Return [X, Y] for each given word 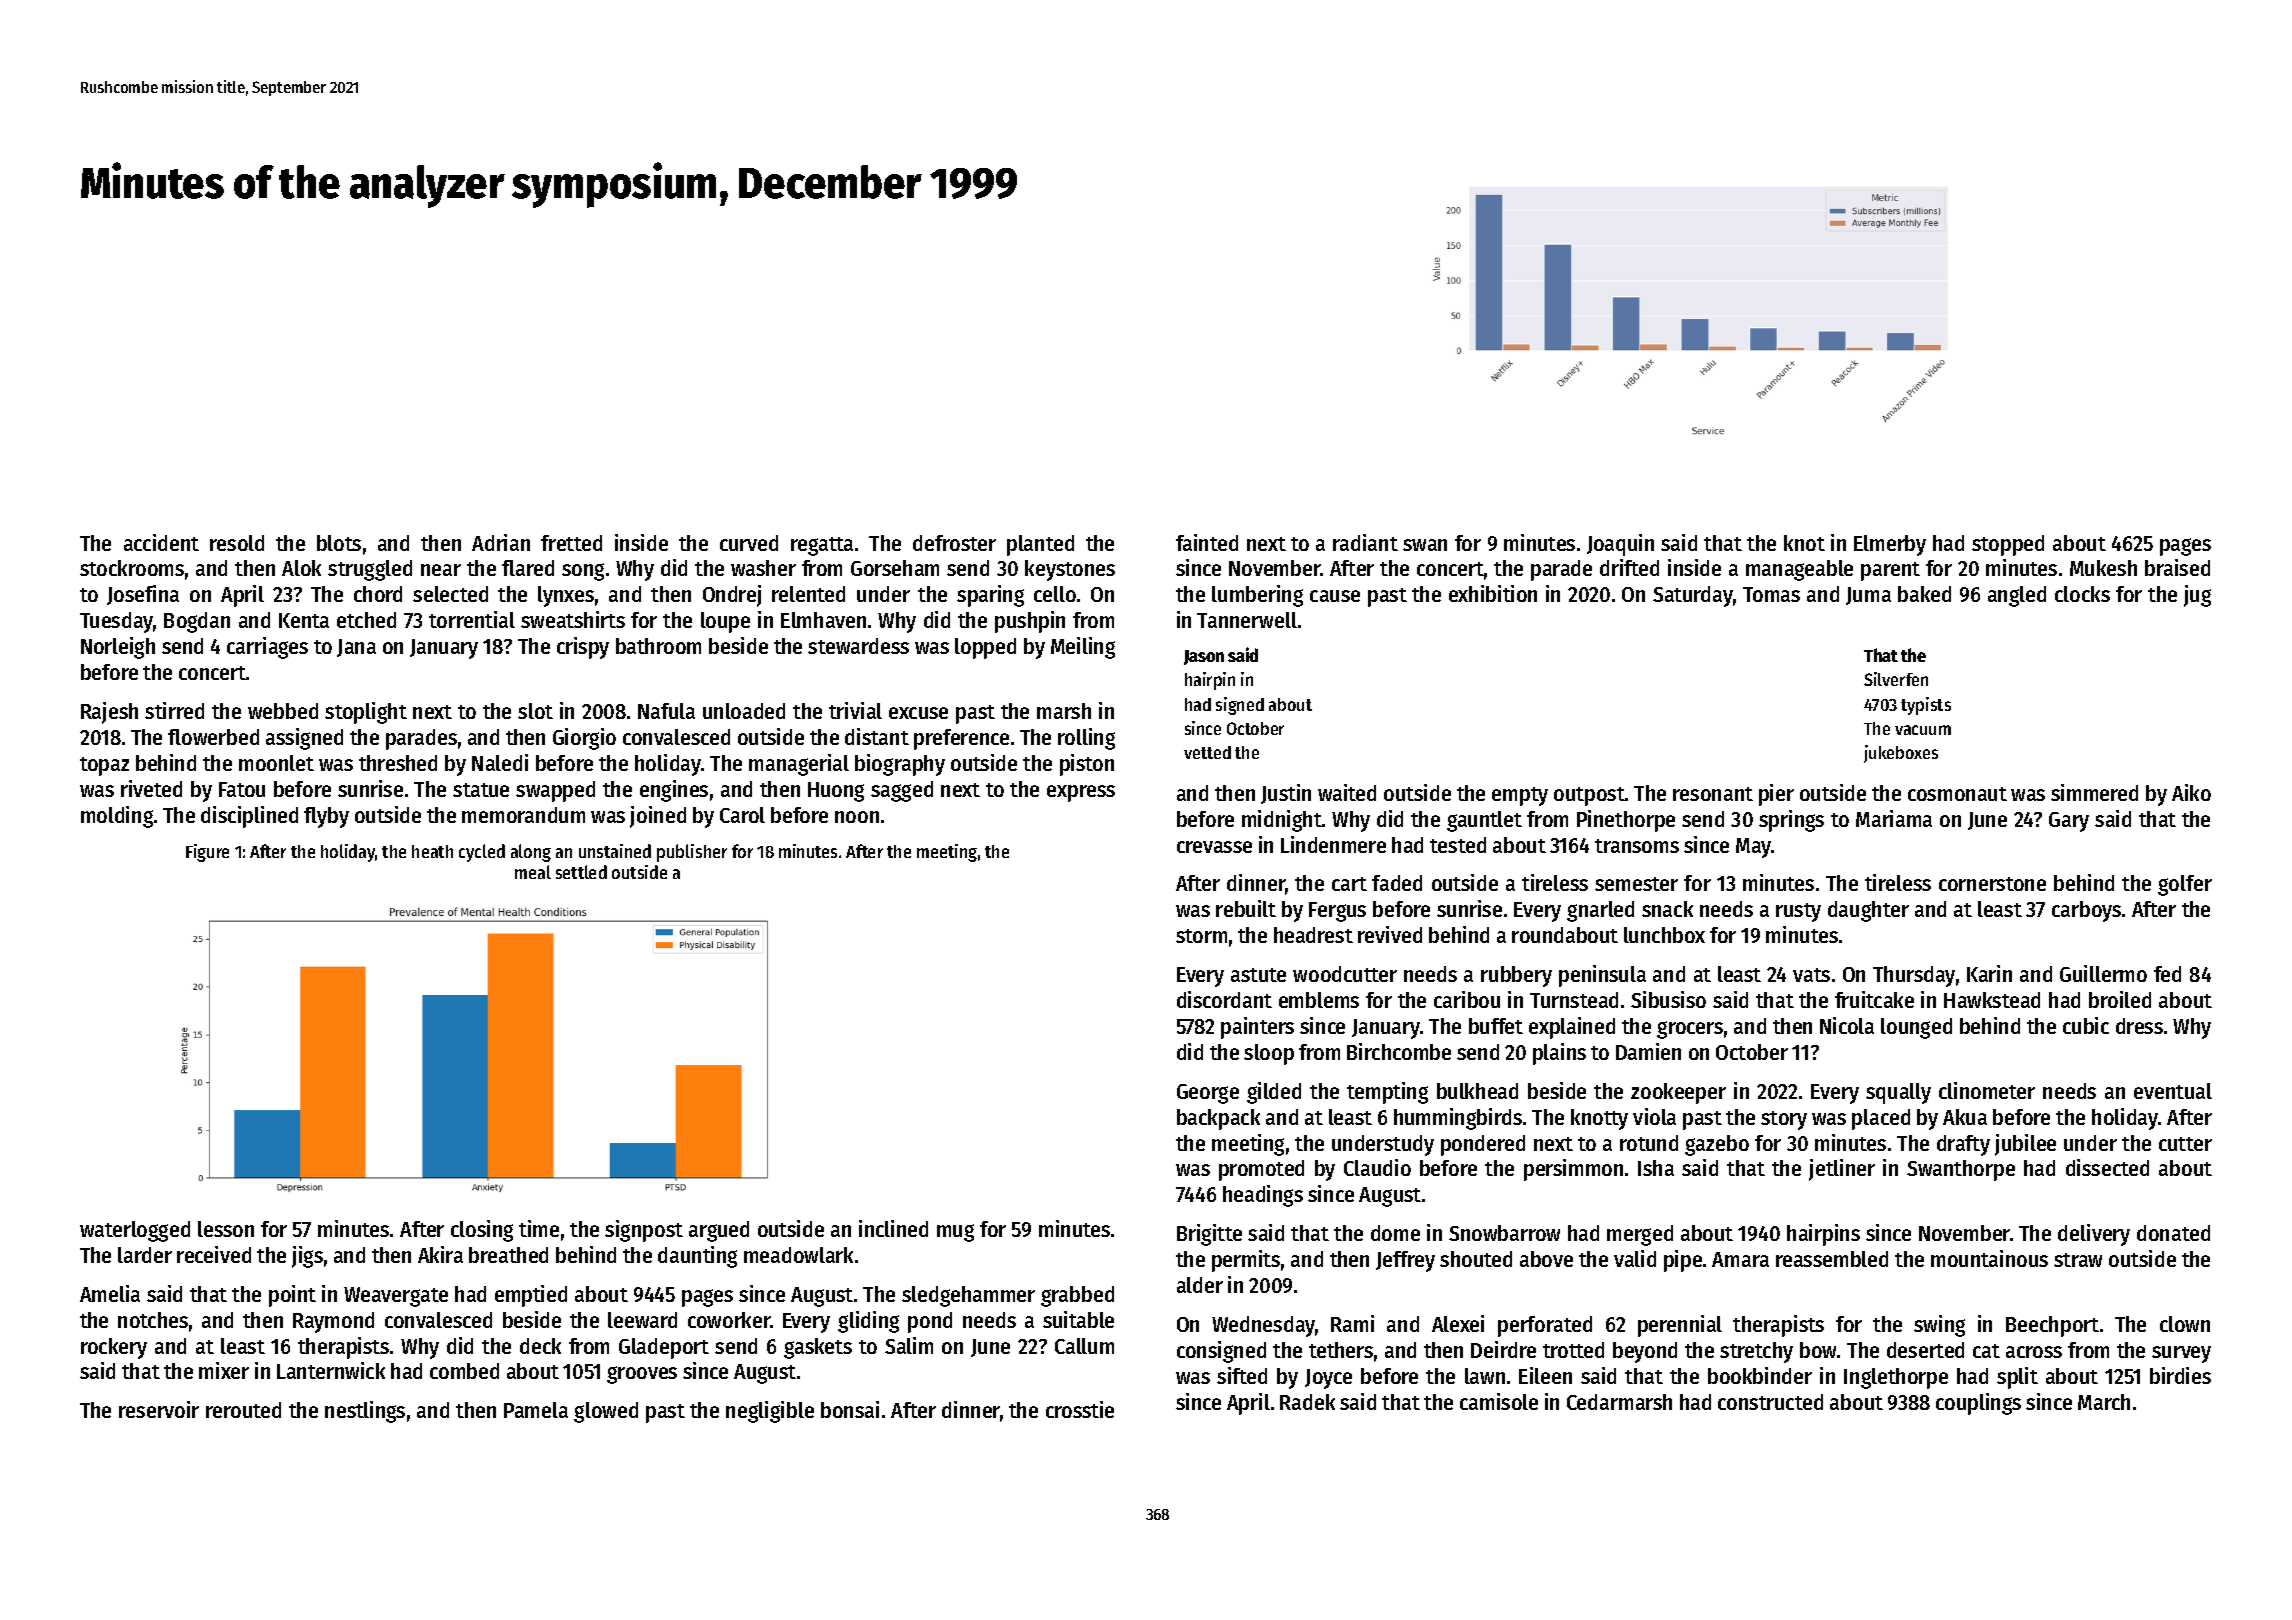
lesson [226, 1229]
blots [339, 543]
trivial [855, 710]
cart [1349, 884]
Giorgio [584, 739]
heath [432, 851]
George [1208, 1094]
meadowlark [798, 1255]
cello [1055, 594]
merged [1640, 1235]
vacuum [1923, 730]
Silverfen [1896, 679]
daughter [1868, 911]
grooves [642, 1375]
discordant [1224, 999]
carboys [2086, 911]
